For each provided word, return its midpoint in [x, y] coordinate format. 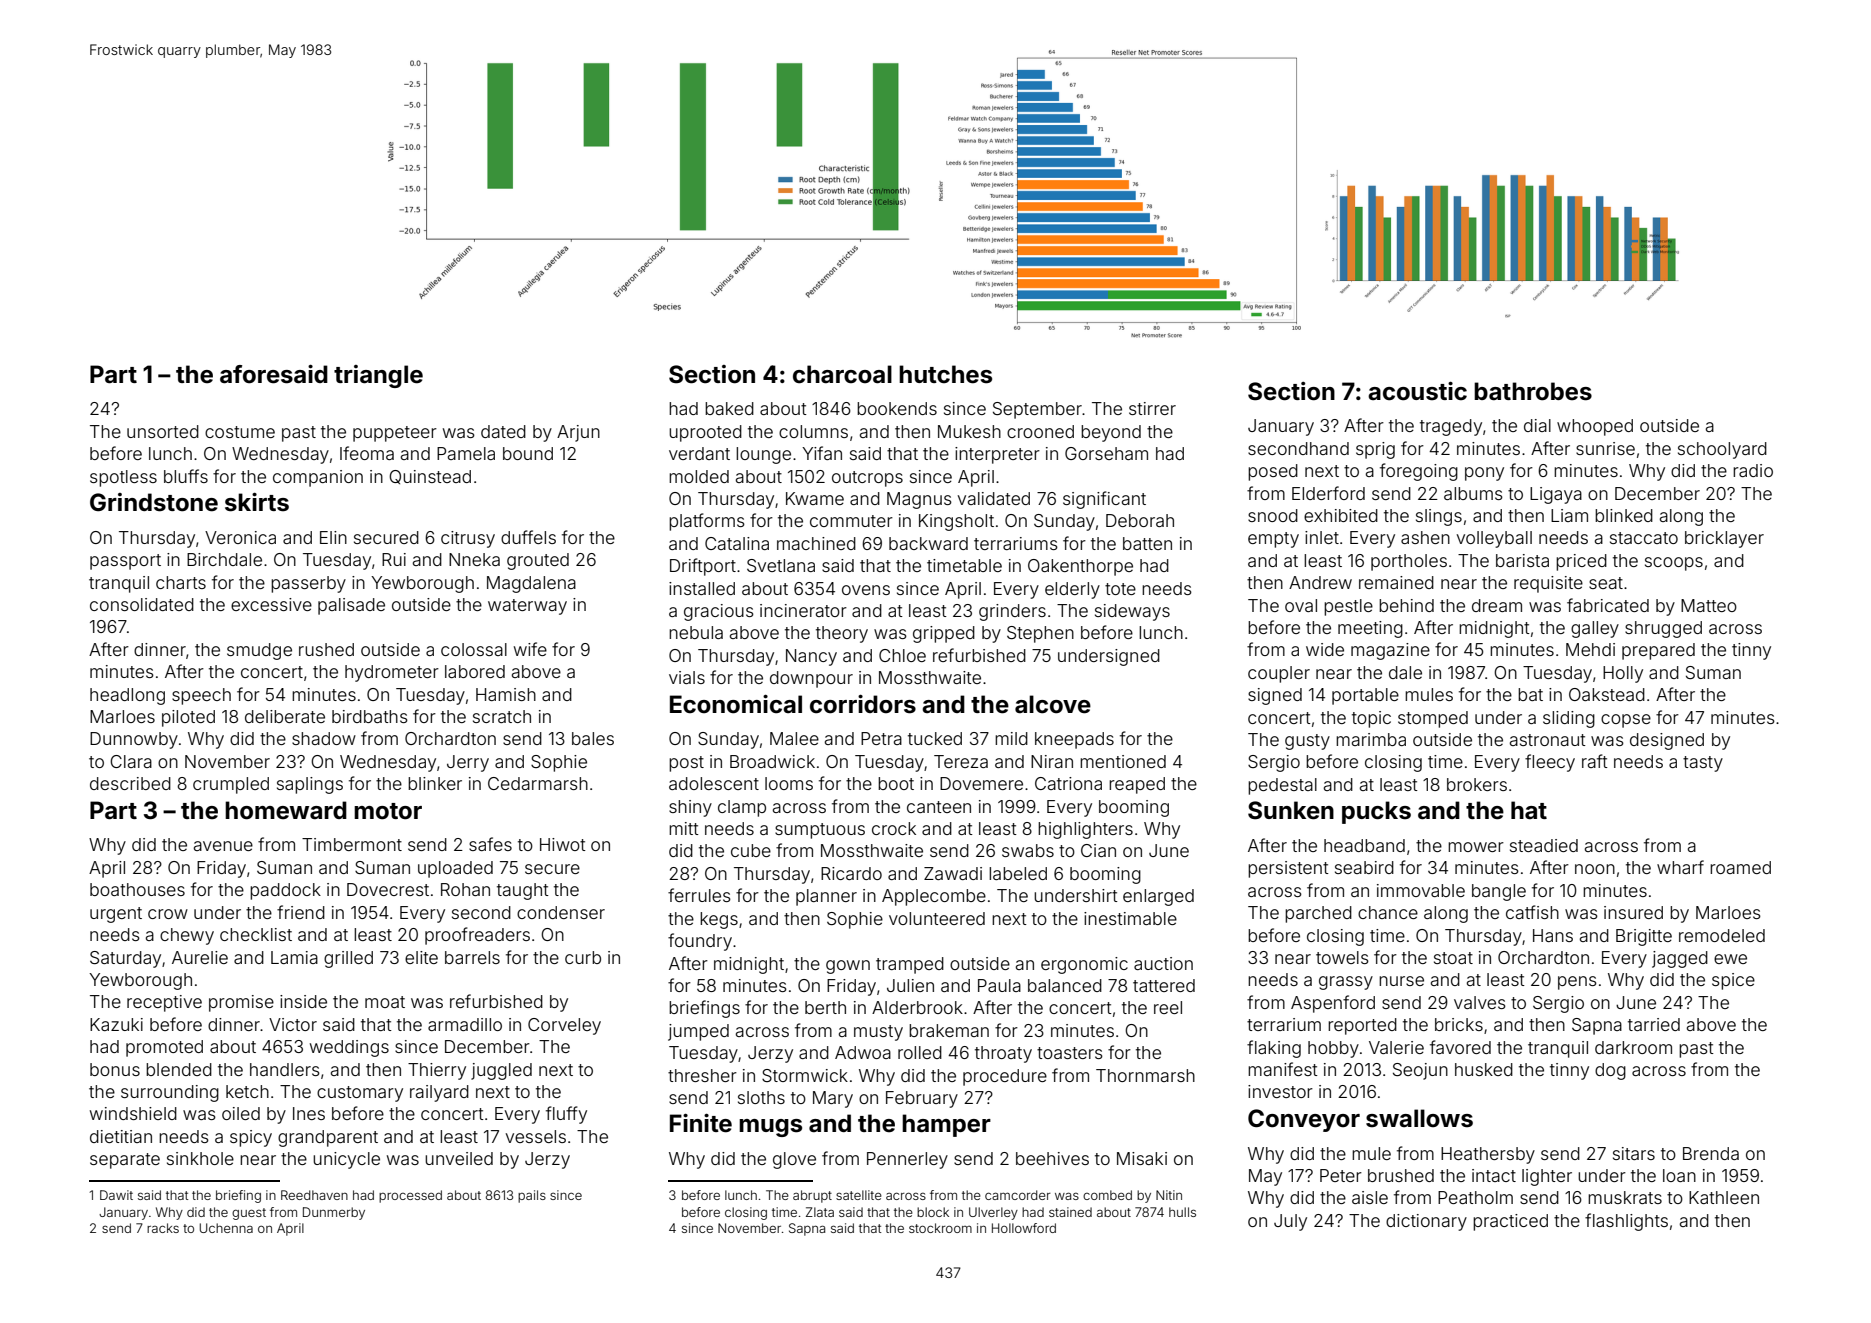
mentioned [1123, 761]
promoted [164, 1048]
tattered [1164, 985]
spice [1733, 981]
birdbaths [370, 716]
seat [1606, 583]
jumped [698, 1032]
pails [532, 1196]
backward [928, 543]
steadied [1544, 845]
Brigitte [1644, 937]
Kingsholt [956, 522]
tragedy [1451, 427]
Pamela [466, 453]
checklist [256, 934]
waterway [527, 607]
